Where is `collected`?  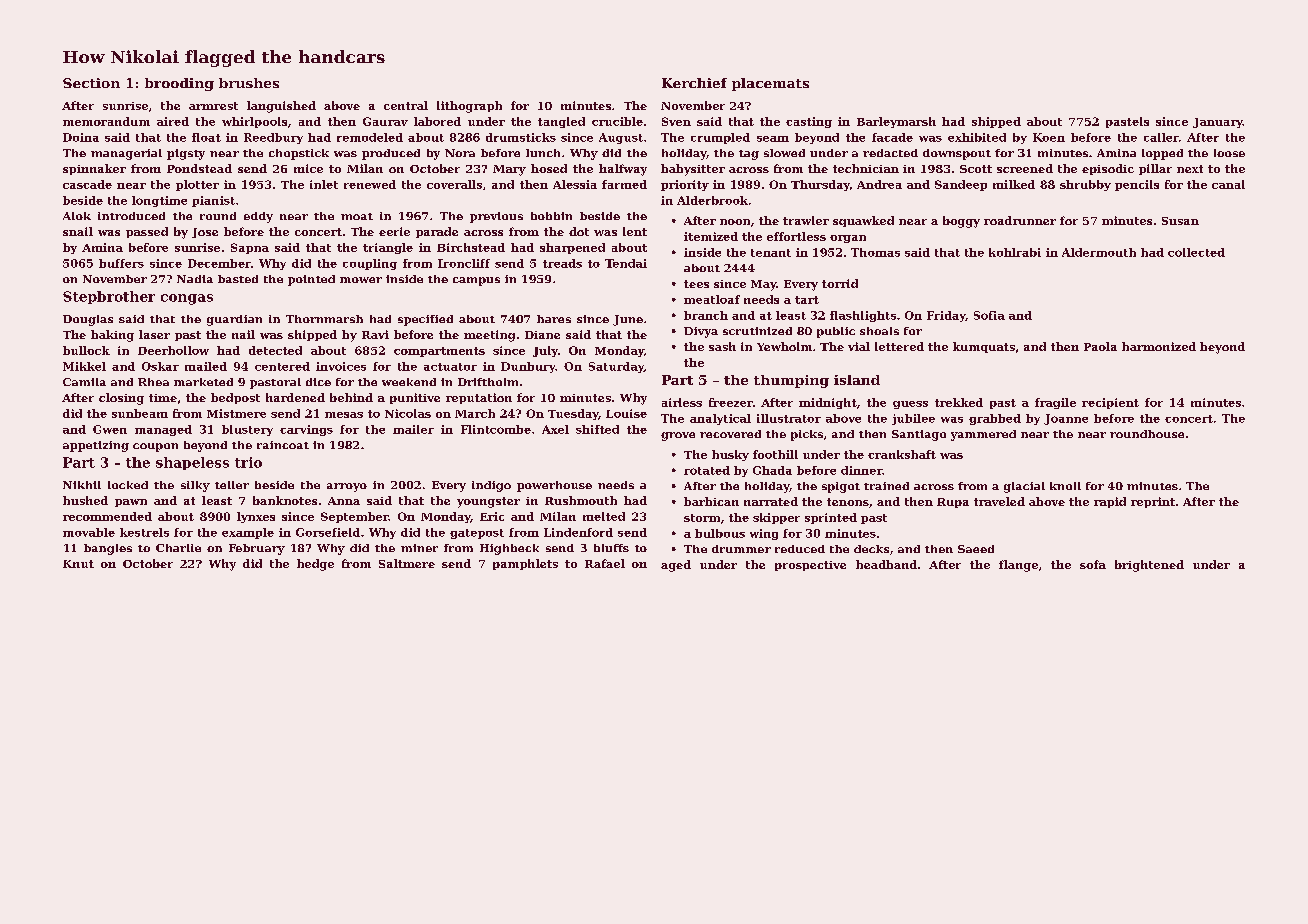 collected is located at coordinates (1196, 252).
